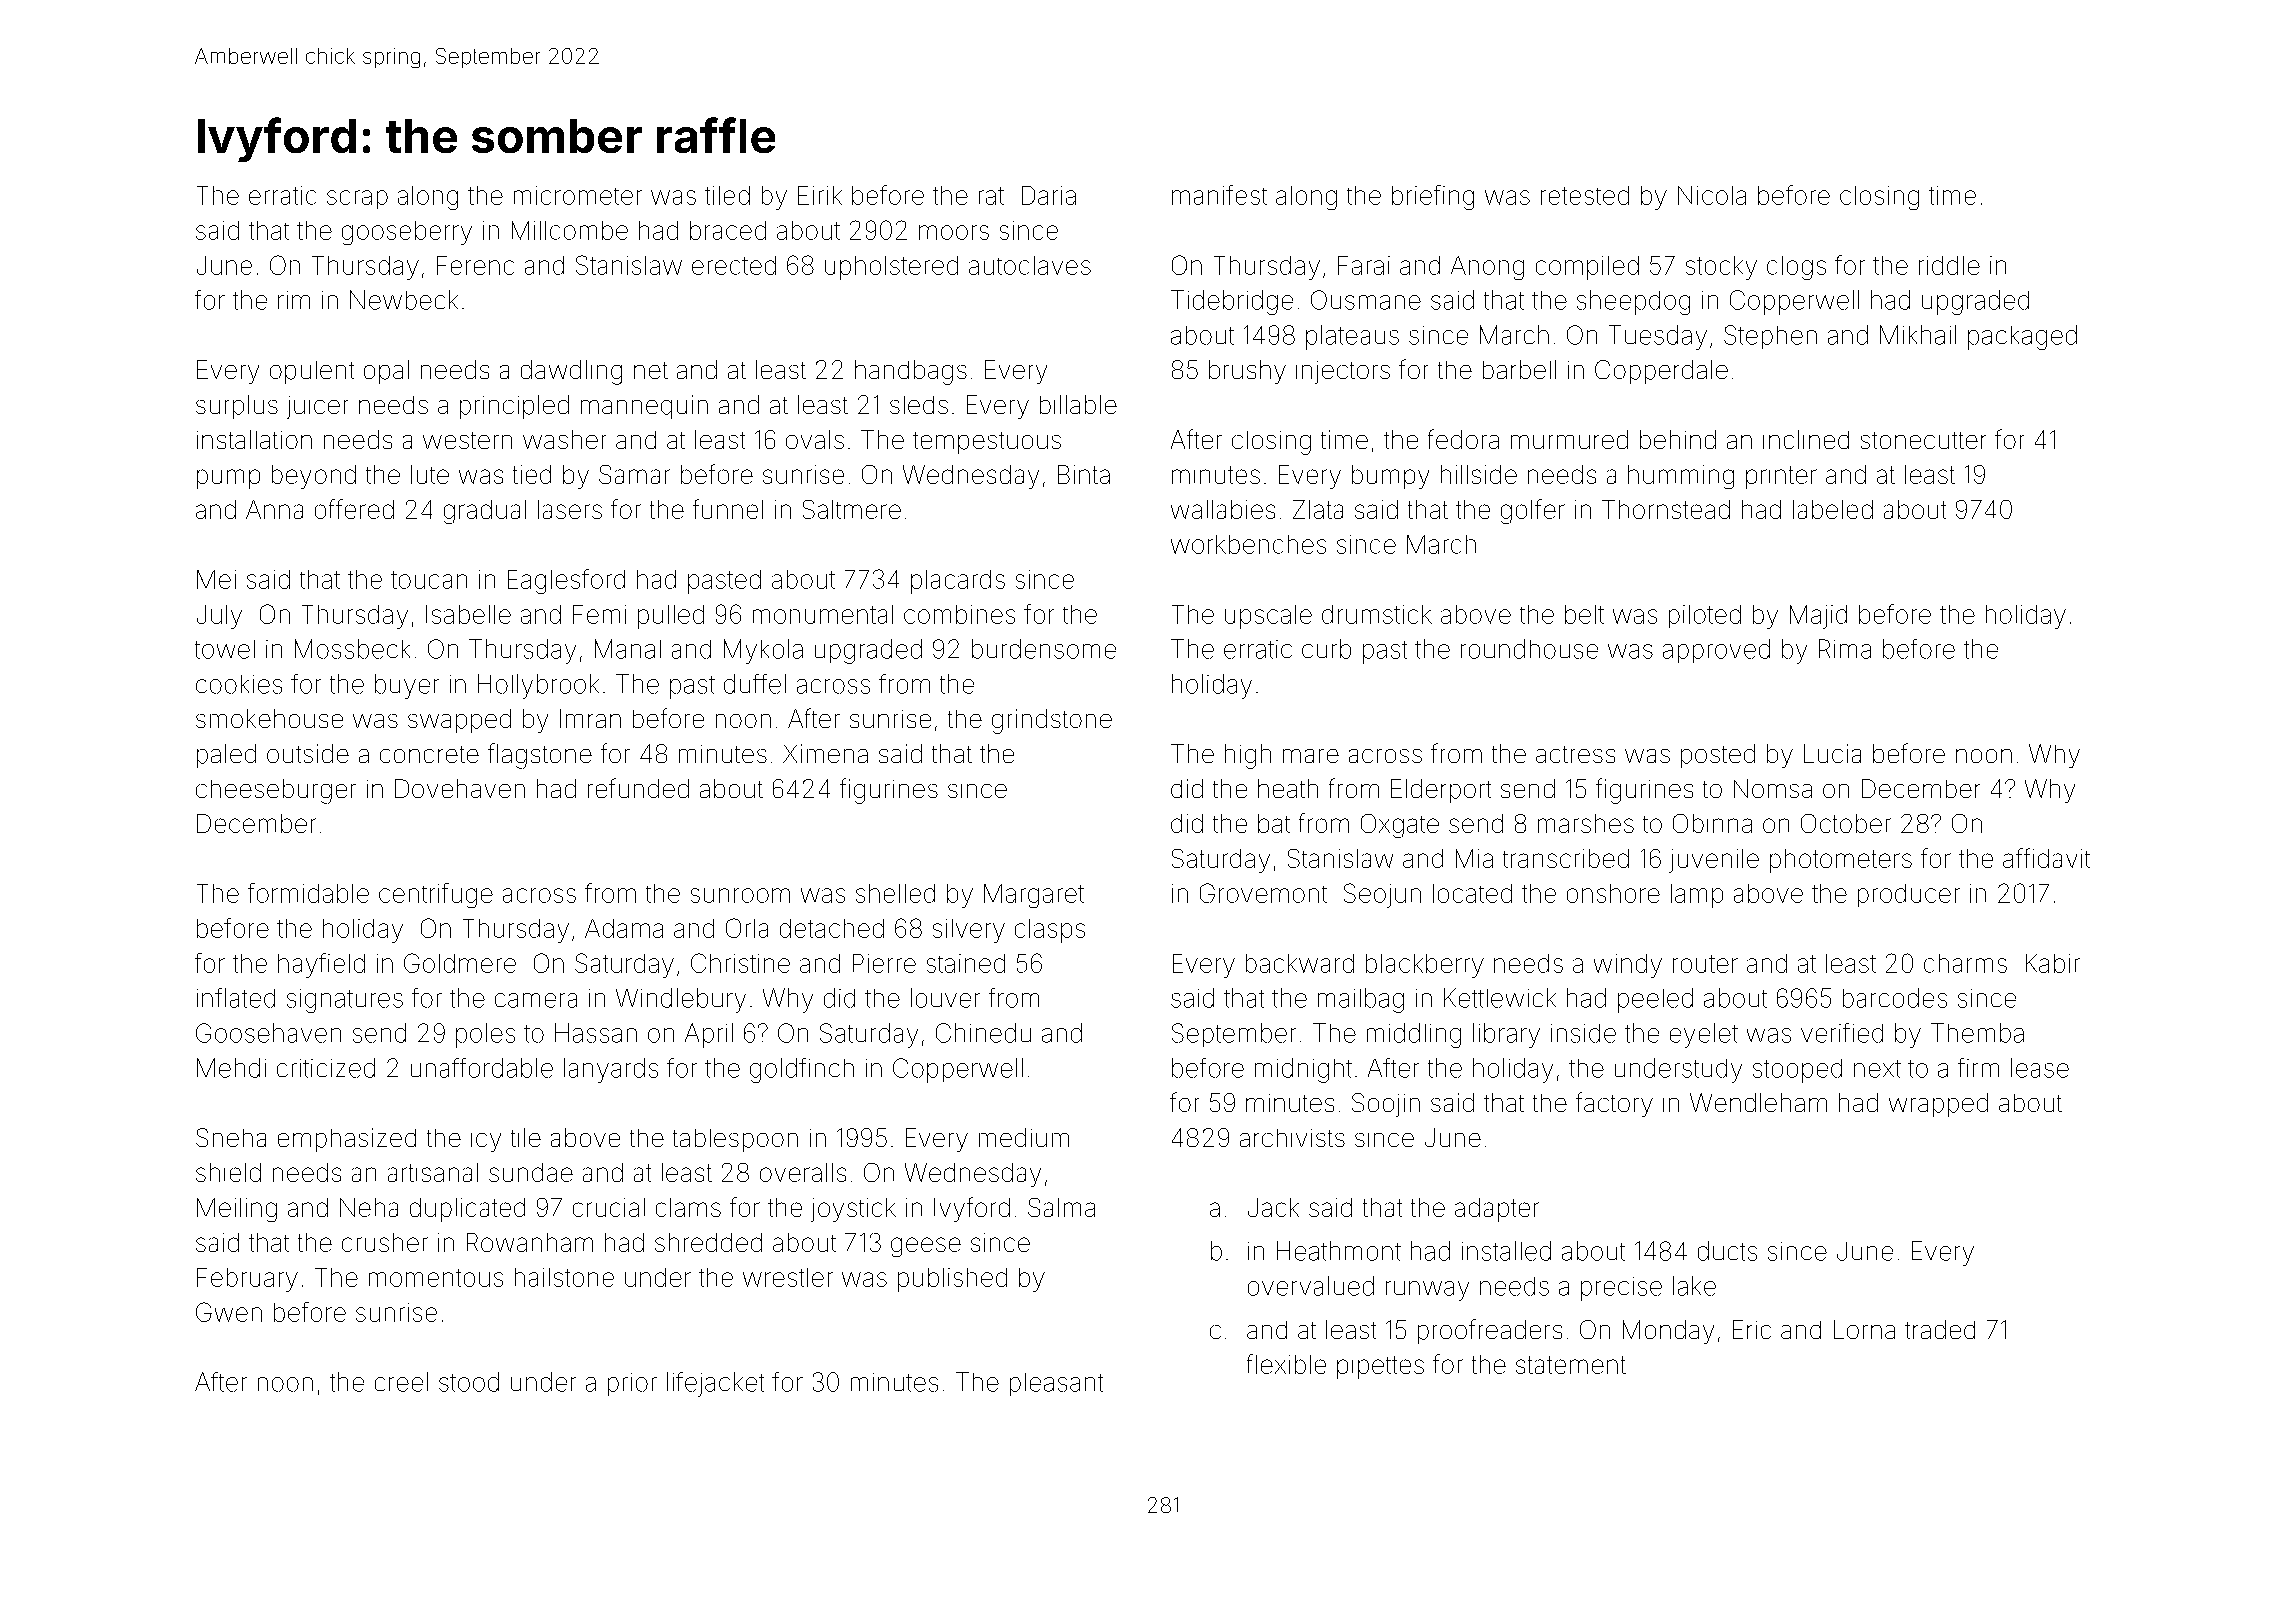 This screenshot has width=2292, height=1620. What do you see at coordinates (1052, 721) in the screenshot?
I see `grindstone` at bounding box center [1052, 721].
